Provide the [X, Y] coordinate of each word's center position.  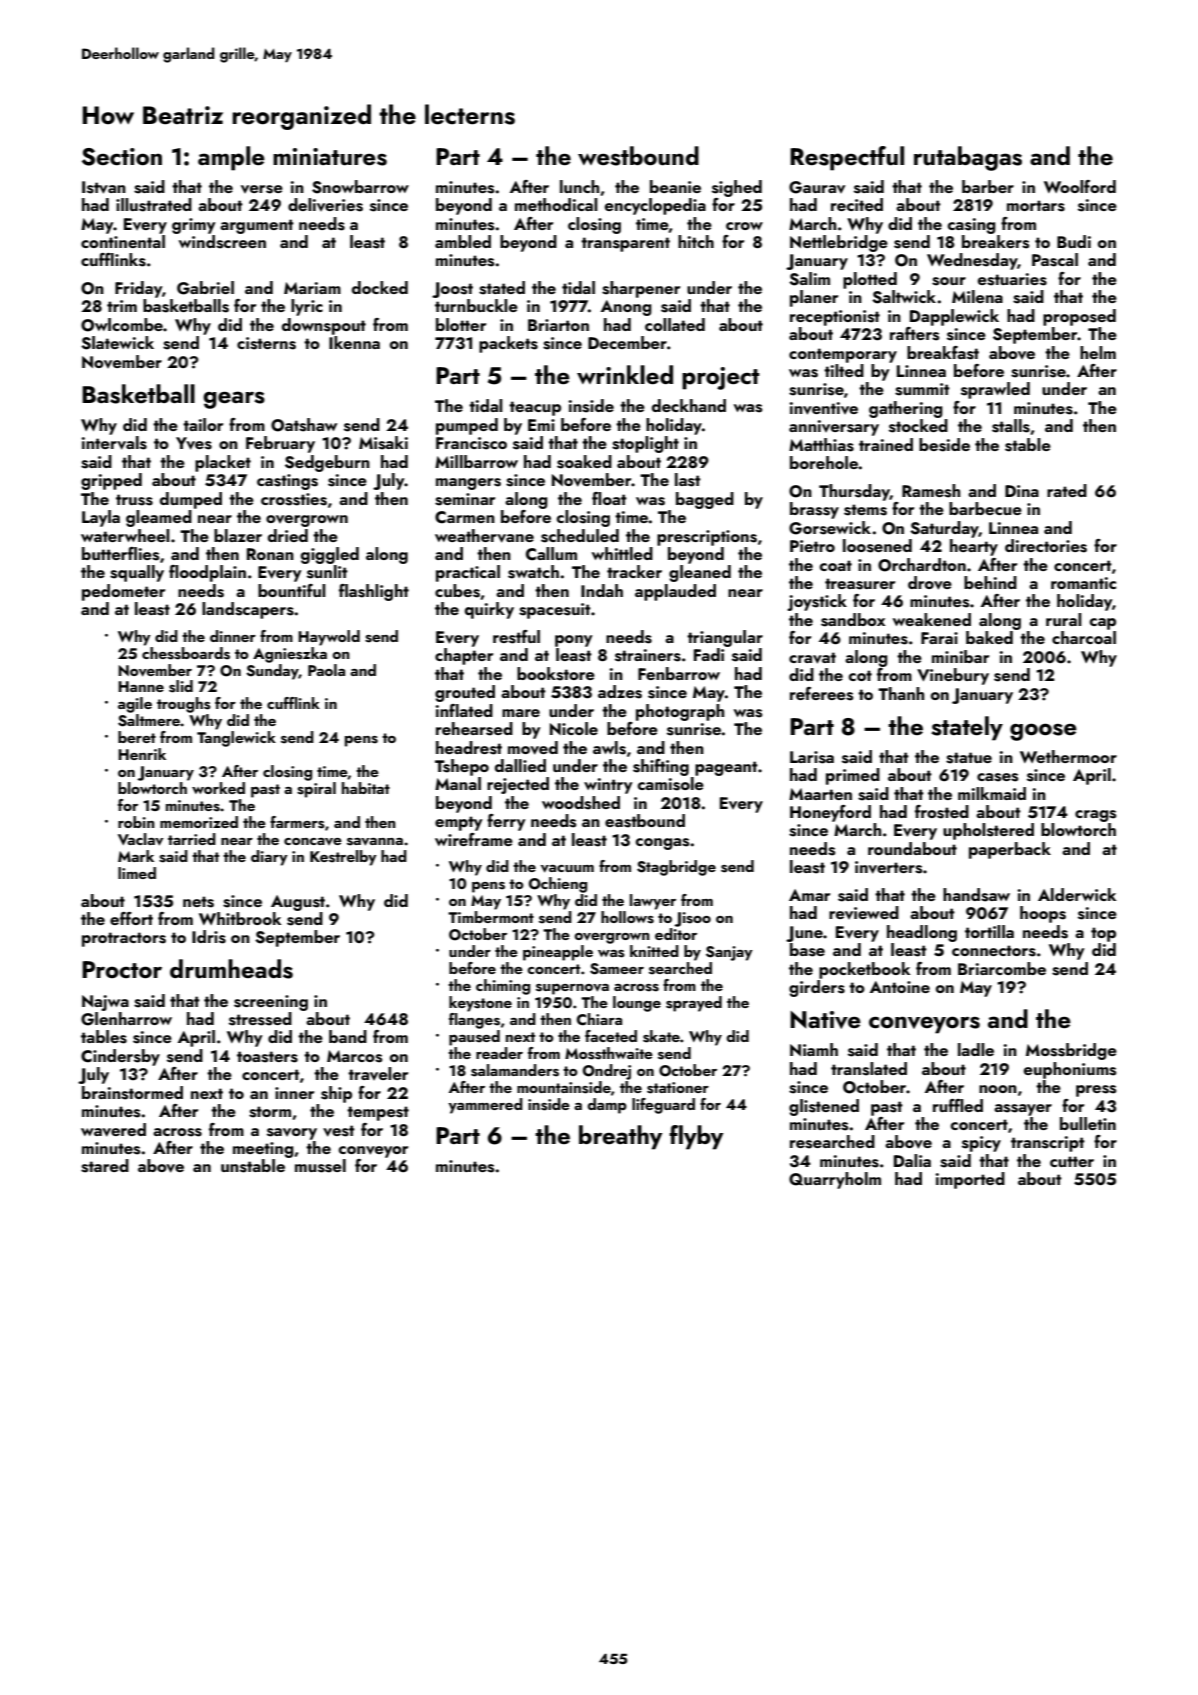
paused [474, 1038]
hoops [1043, 914]
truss [134, 500]
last [688, 480]
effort [131, 918]
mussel [320, 1166]
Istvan [104, 187]
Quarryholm [835, 1180]
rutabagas [968, 158]
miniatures [330, 157]
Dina [1022, 491]
